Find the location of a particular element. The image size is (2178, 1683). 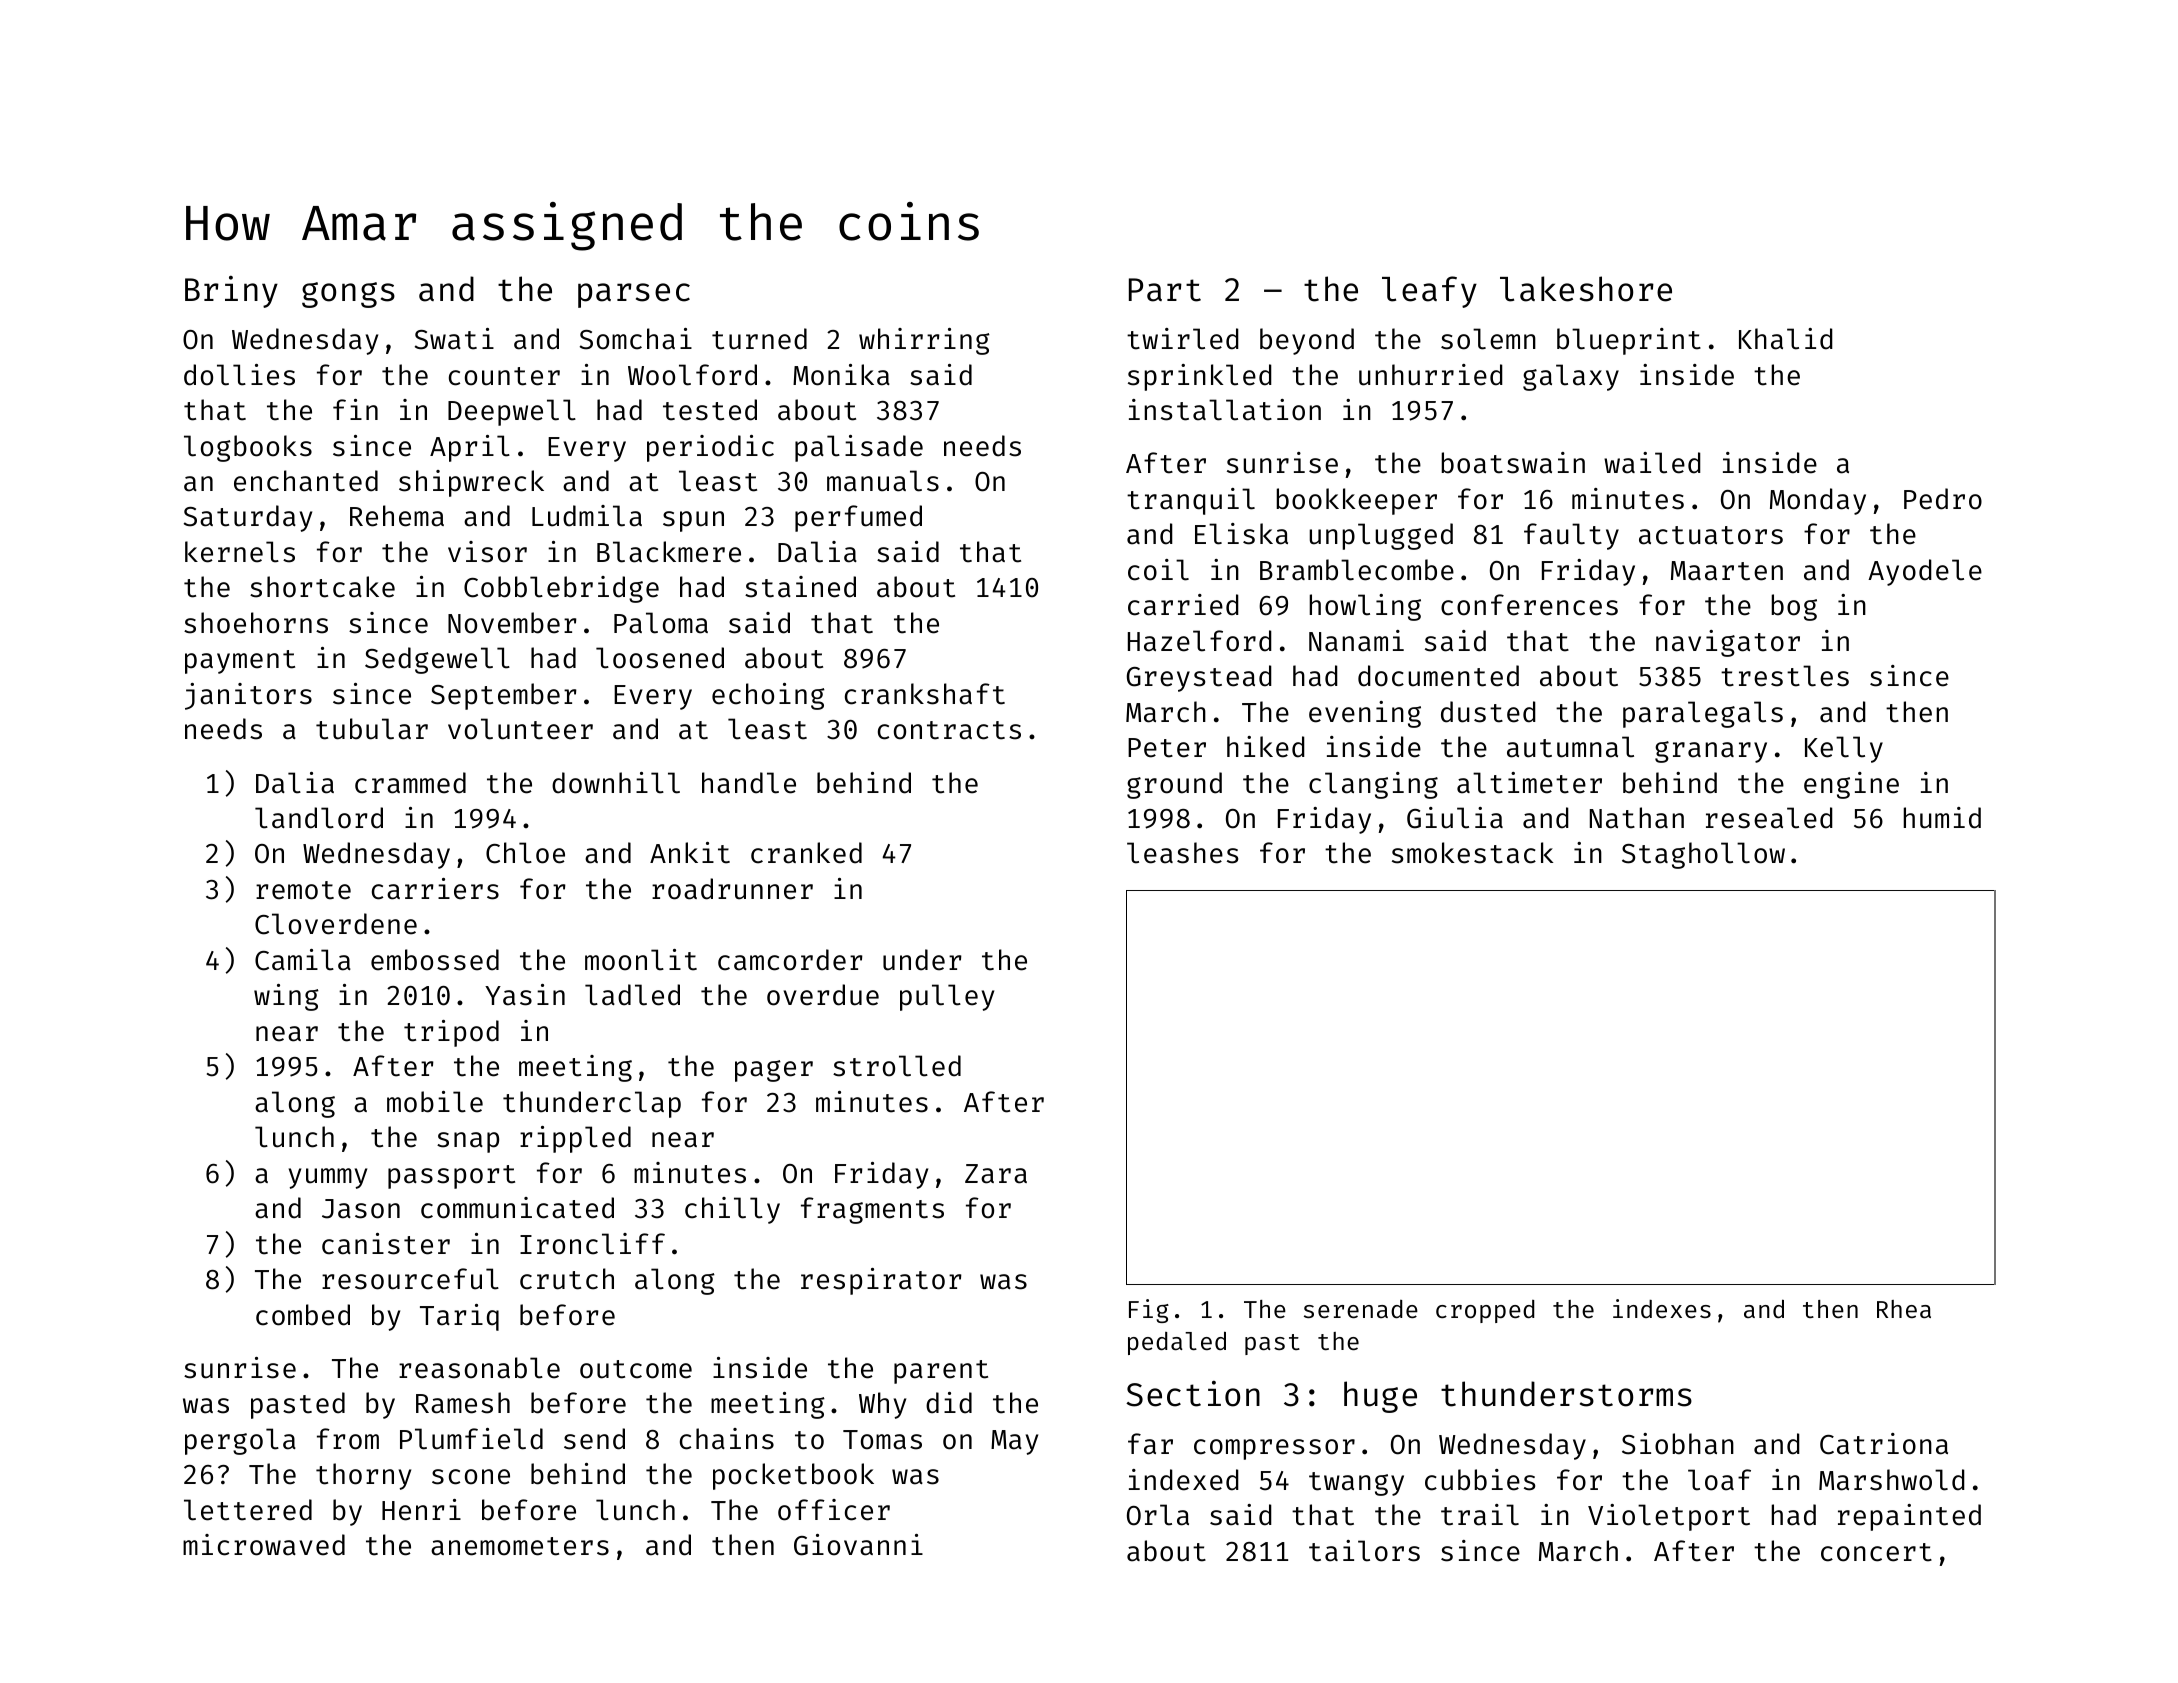

yummy is located at coordinates (328, 1178).
